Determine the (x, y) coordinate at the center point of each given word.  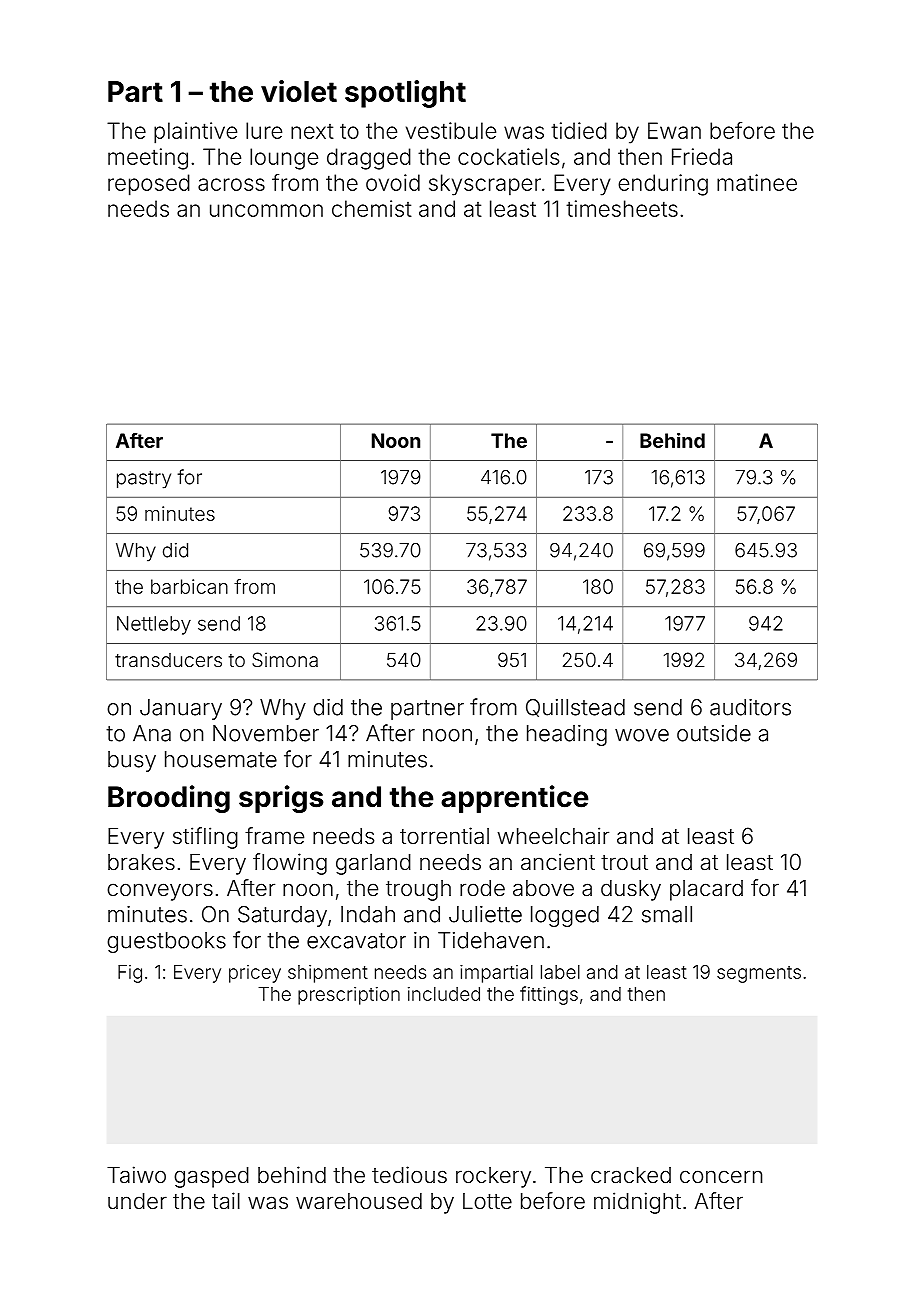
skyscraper (485, 185)
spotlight (405, 94)
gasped (211, 1177)
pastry (144, 480)
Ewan (674, 130)
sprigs (281, 799)
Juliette (485, 914)
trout (624, 863)
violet (299, 91)
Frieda (702, 156)
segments (759, 974)
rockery (493, 1177)
